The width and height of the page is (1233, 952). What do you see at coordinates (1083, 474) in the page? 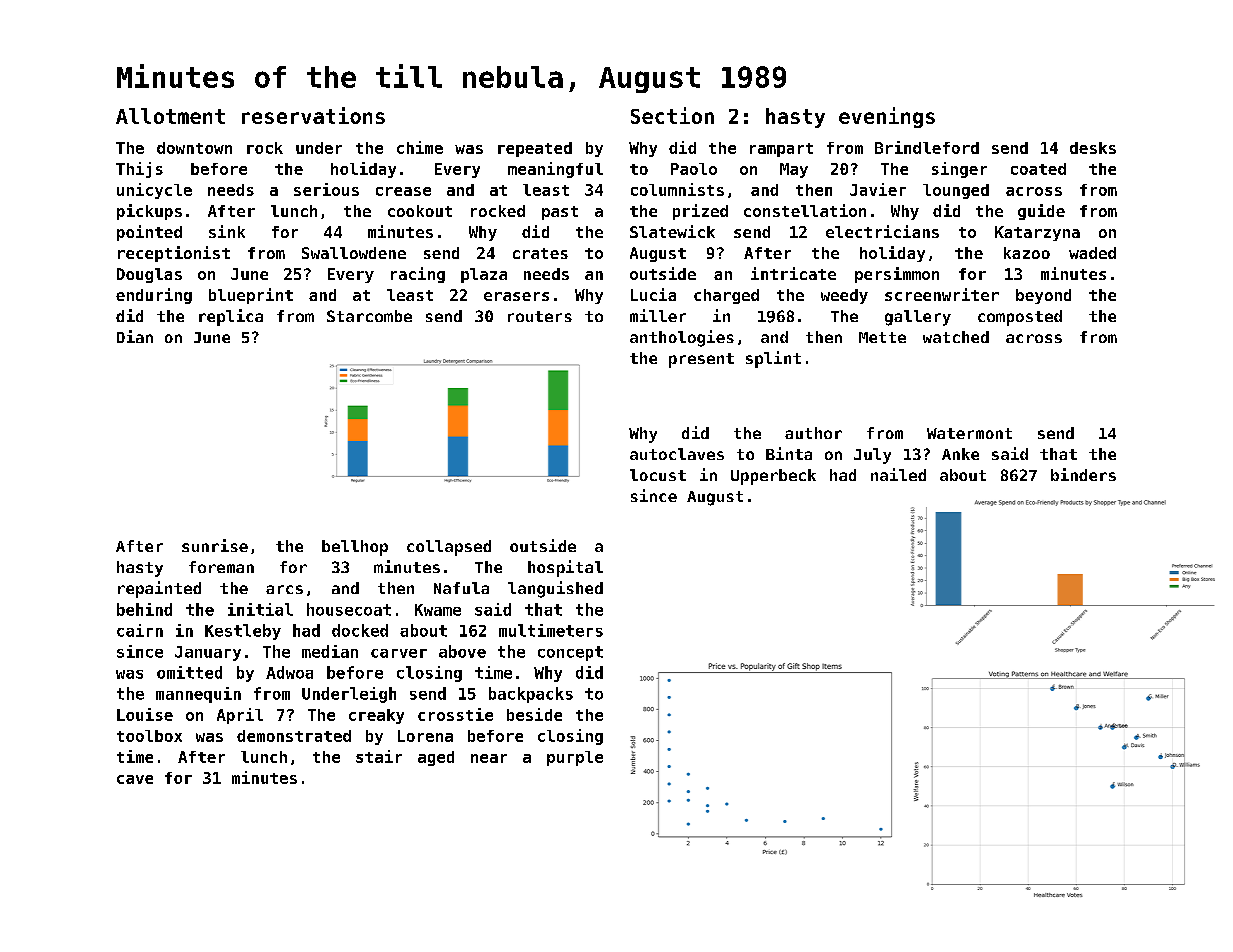
I see `binders` at bounding box center [1083, 474].
